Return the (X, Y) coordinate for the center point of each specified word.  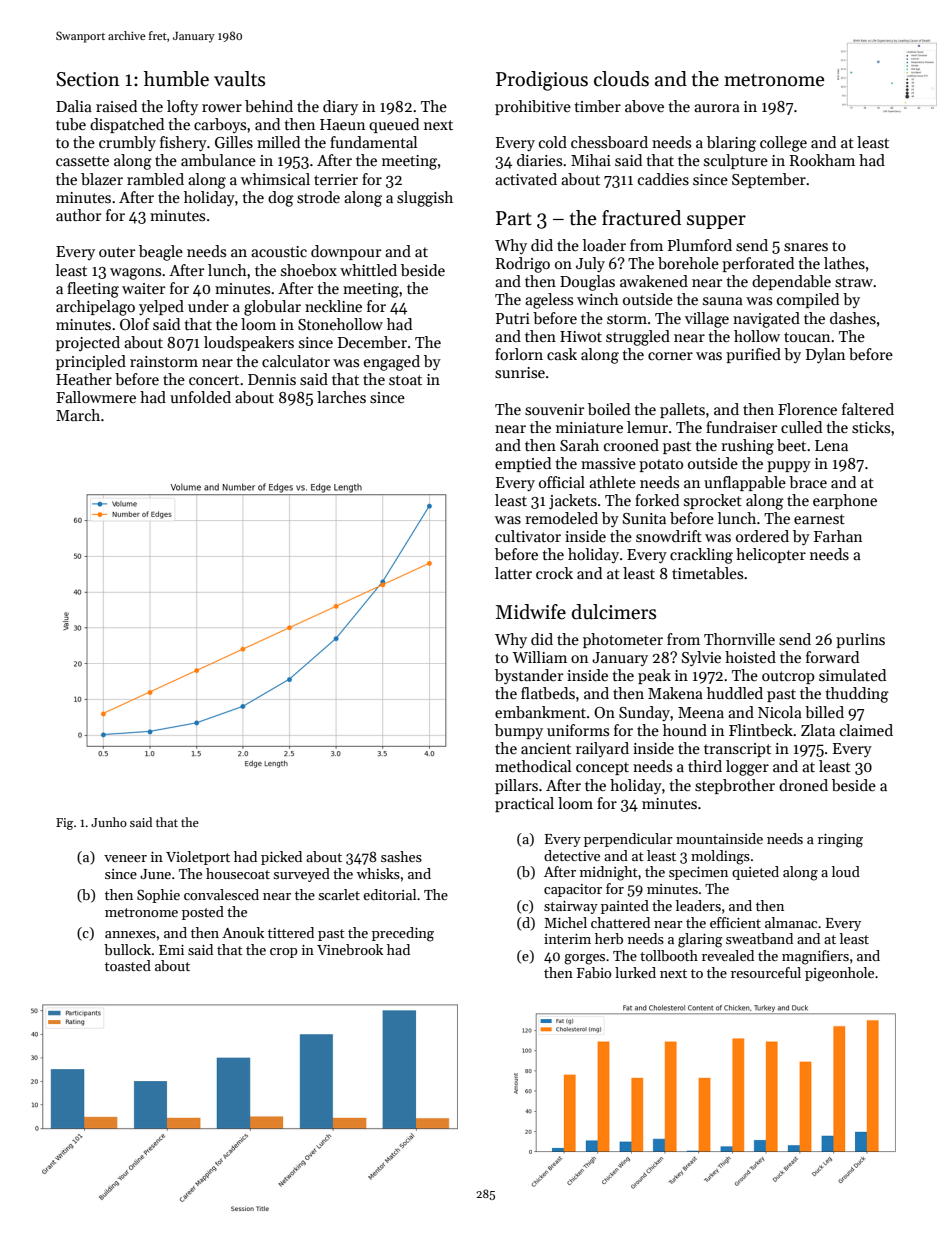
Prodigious (542, 81)
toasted (128, 965)
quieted (755, 873)
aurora (717, 108)
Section (88, 79)
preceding (403, 934)
